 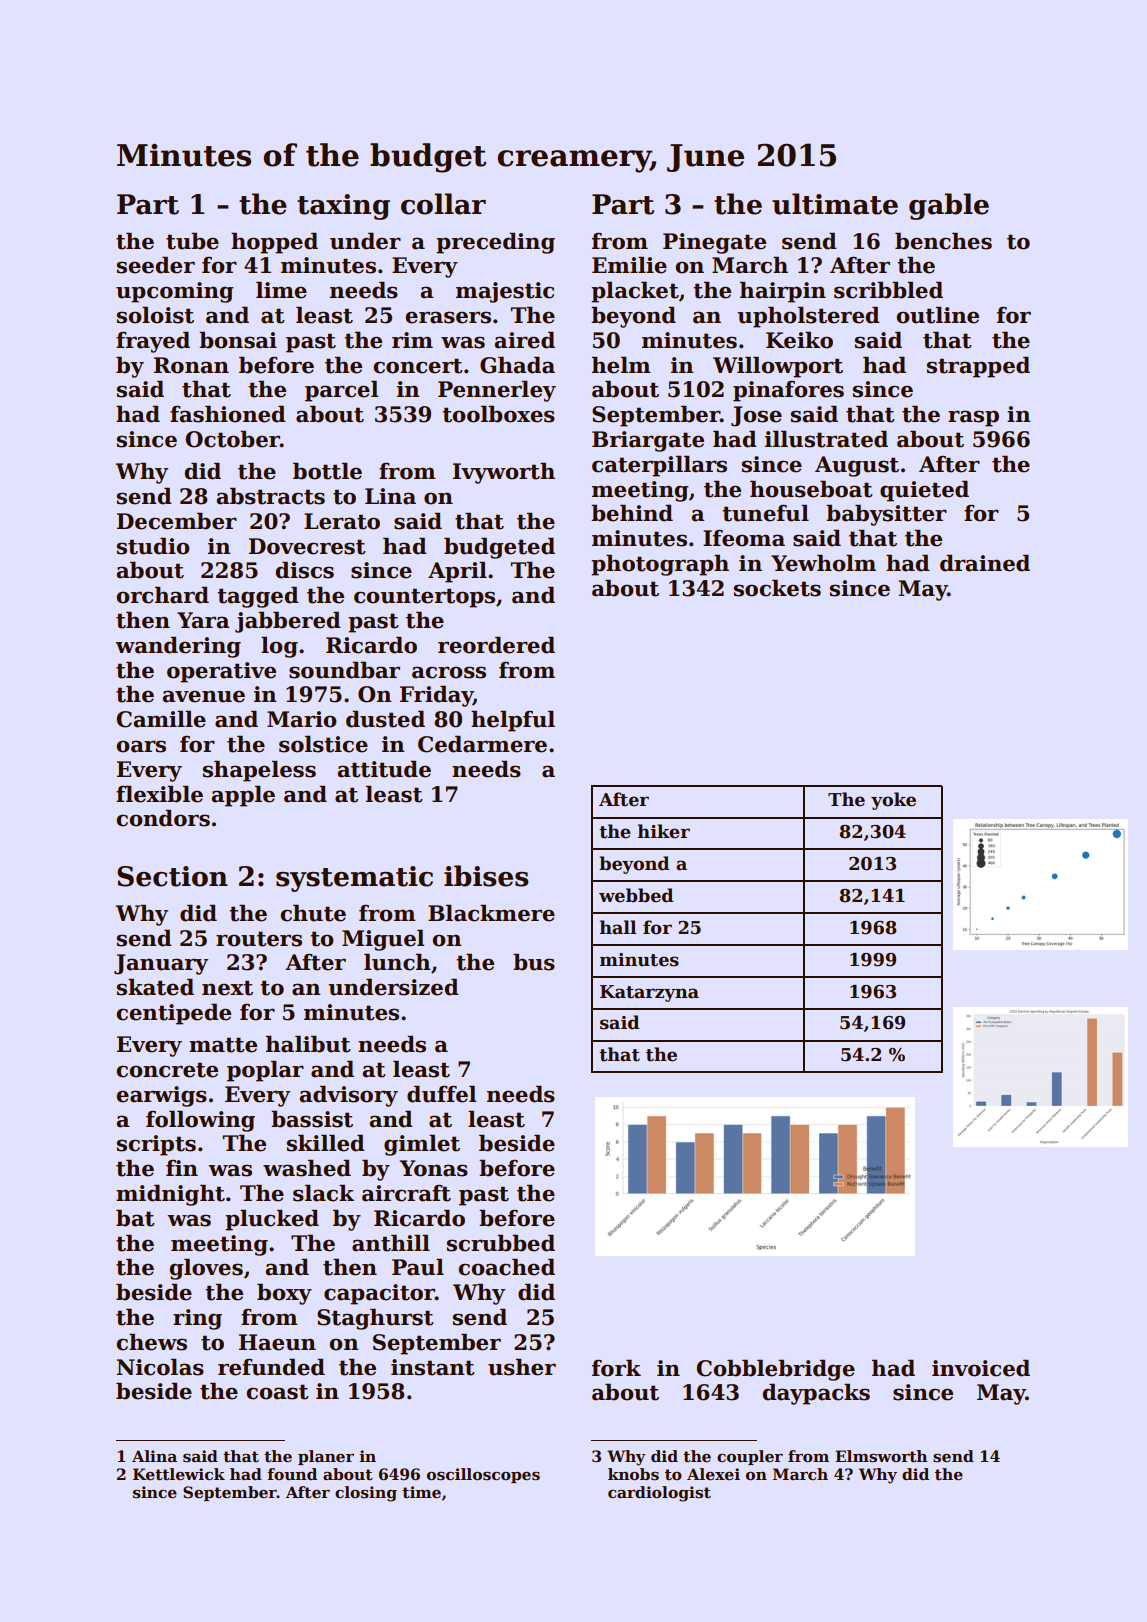 I want to click on attitude, so click(x=384, y=769).
